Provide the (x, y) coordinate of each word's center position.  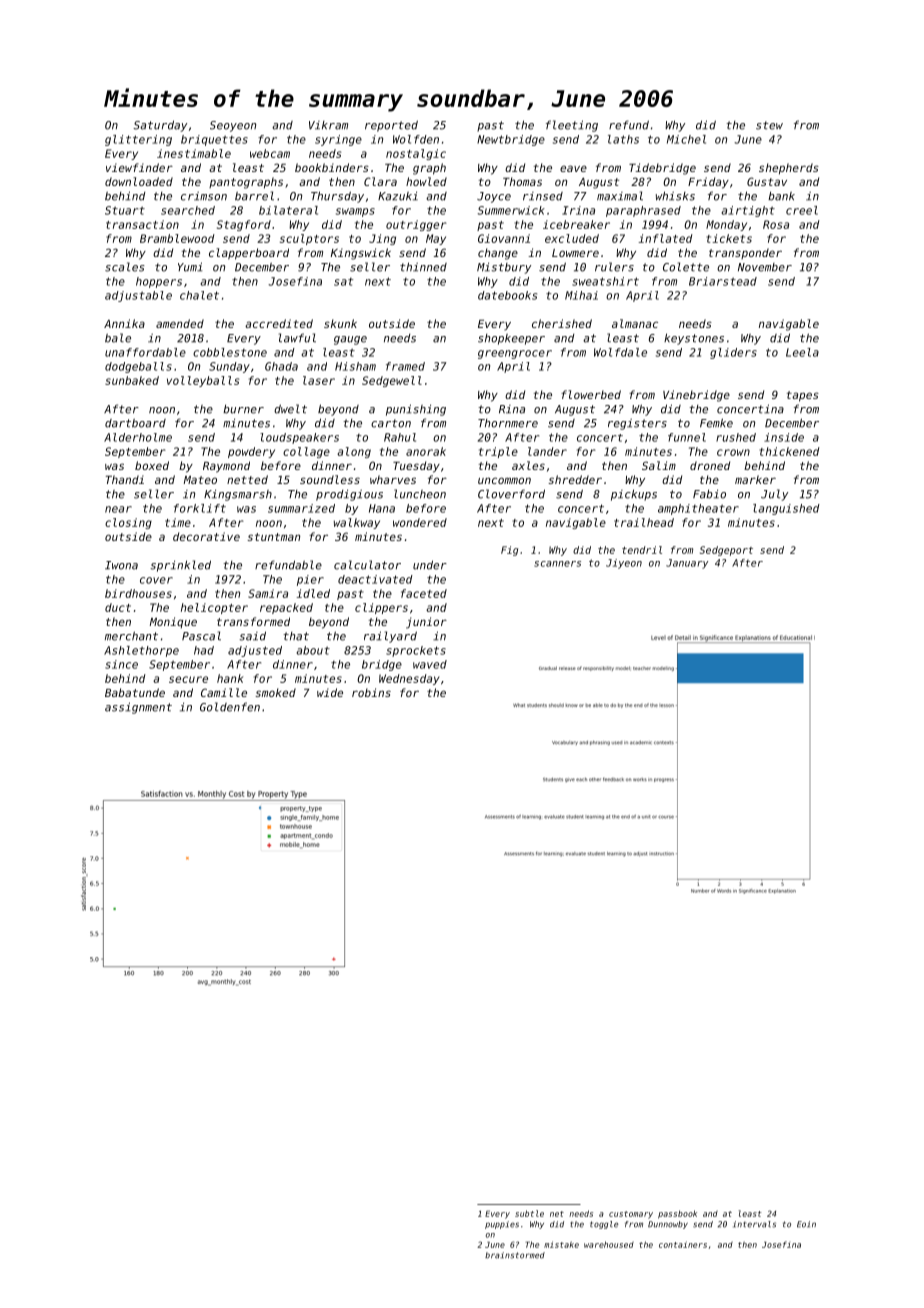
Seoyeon (233, 126)
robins (371, 692)
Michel (686, 139)
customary (631, 1215)
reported (391, 126)
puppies (502, 1225)
